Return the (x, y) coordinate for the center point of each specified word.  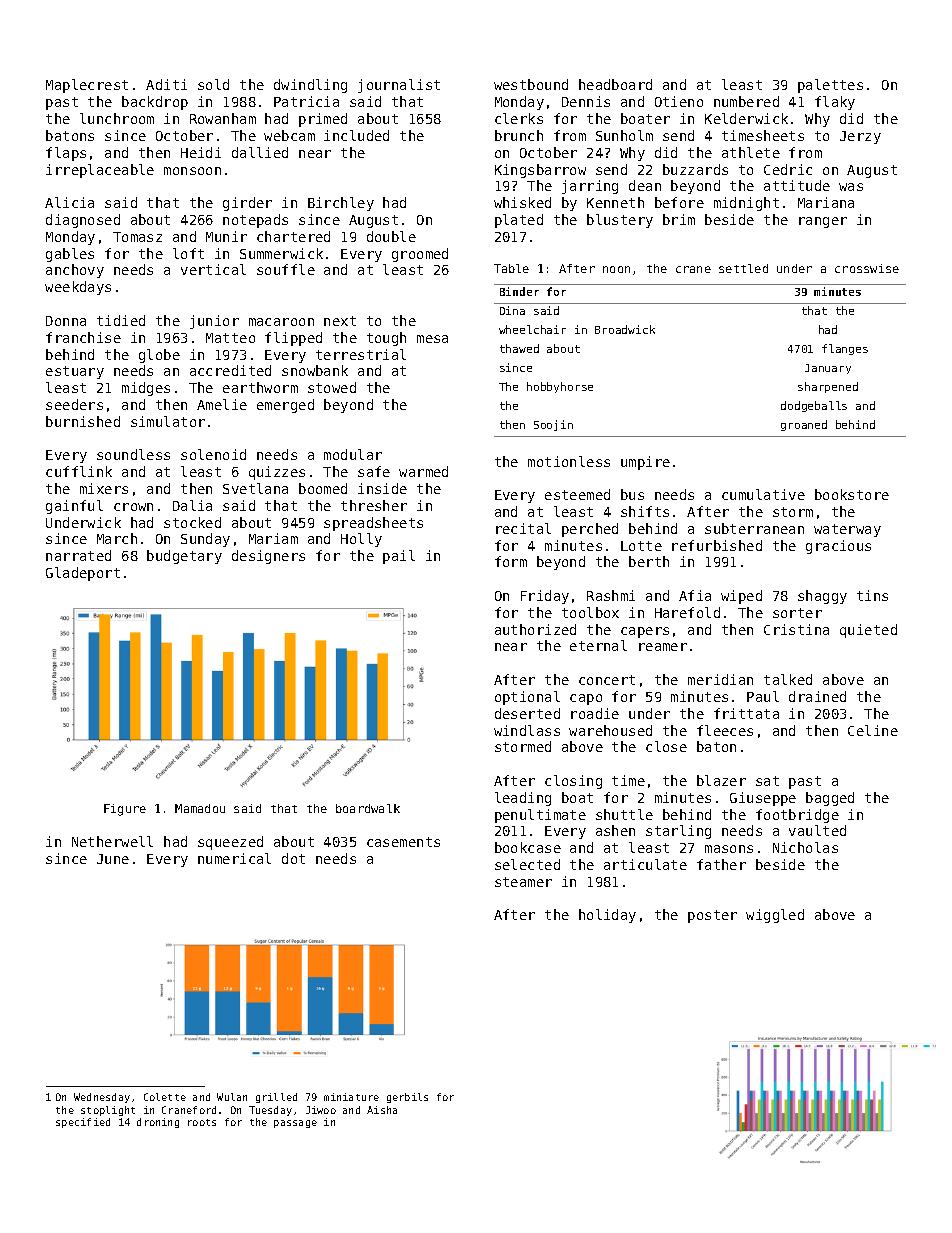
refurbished (717, 545)
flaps (66, 154)
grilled (276, 1098)
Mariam (273, 538)
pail (399, 557)
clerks (519, 118)
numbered (746, 101)
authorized (535, 629)
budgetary (184, 557)
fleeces (725, 730)
